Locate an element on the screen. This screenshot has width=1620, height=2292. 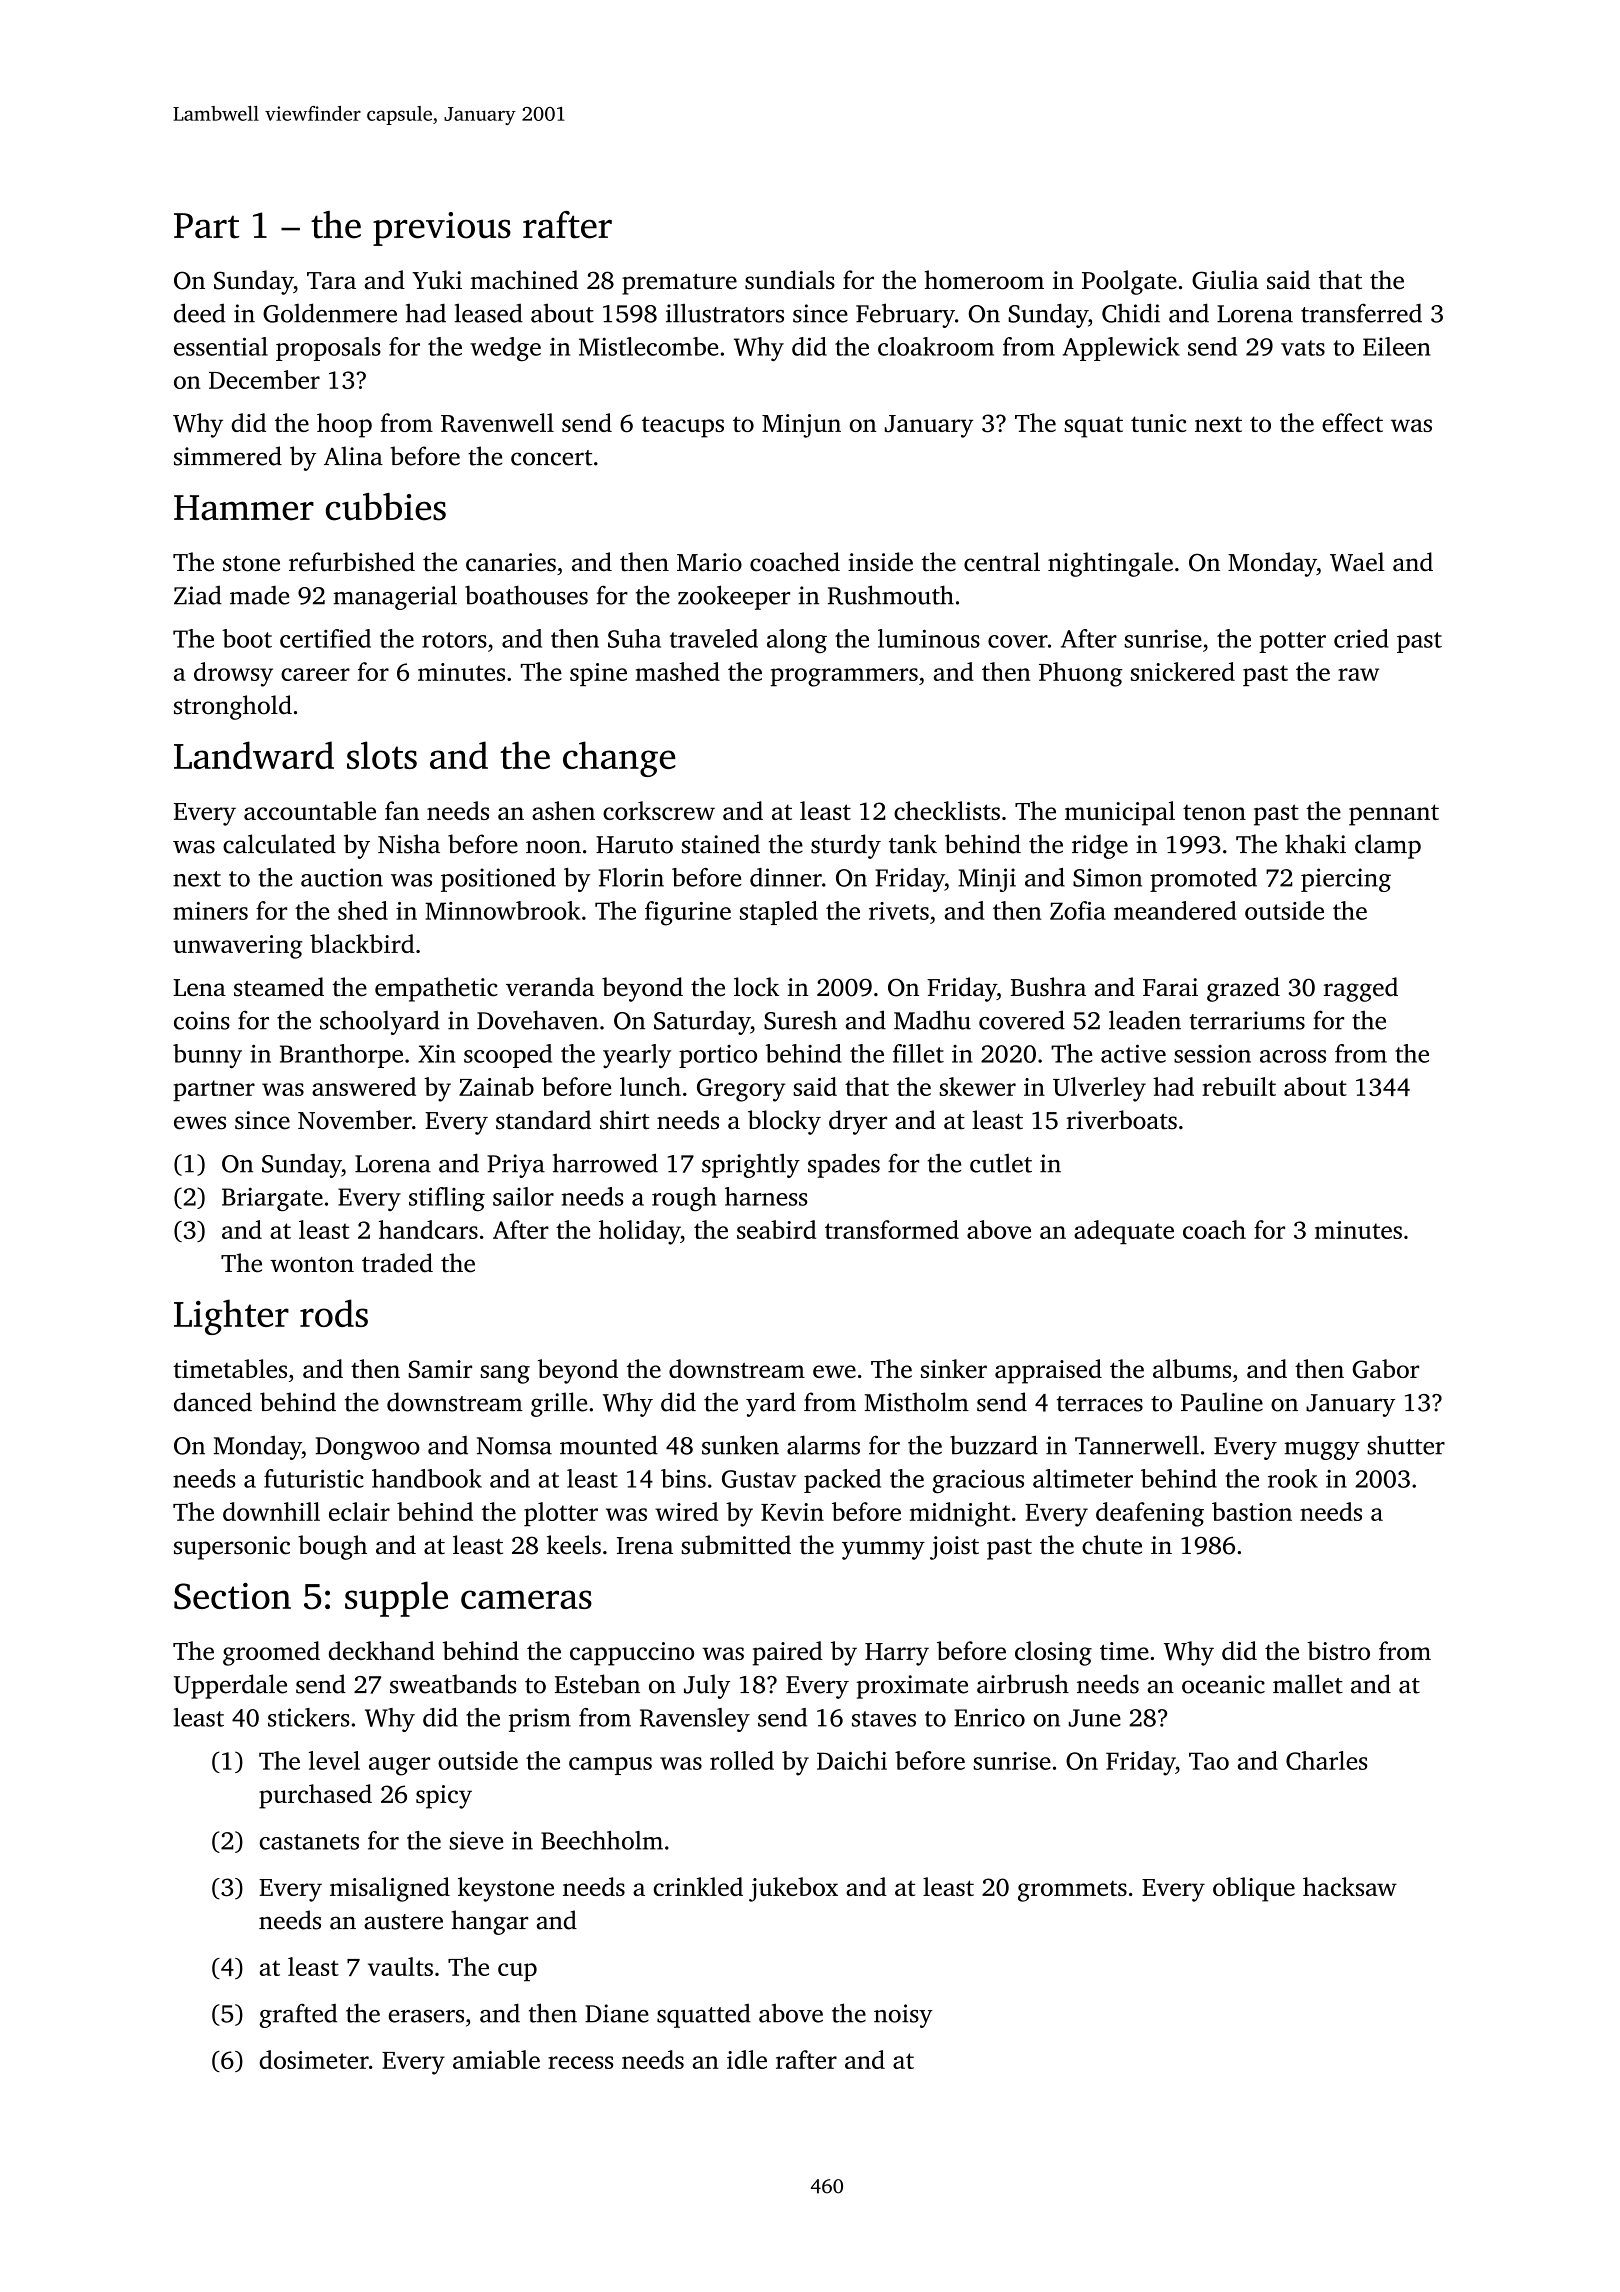
cappuccino is located at coordinates (632, 1654).
